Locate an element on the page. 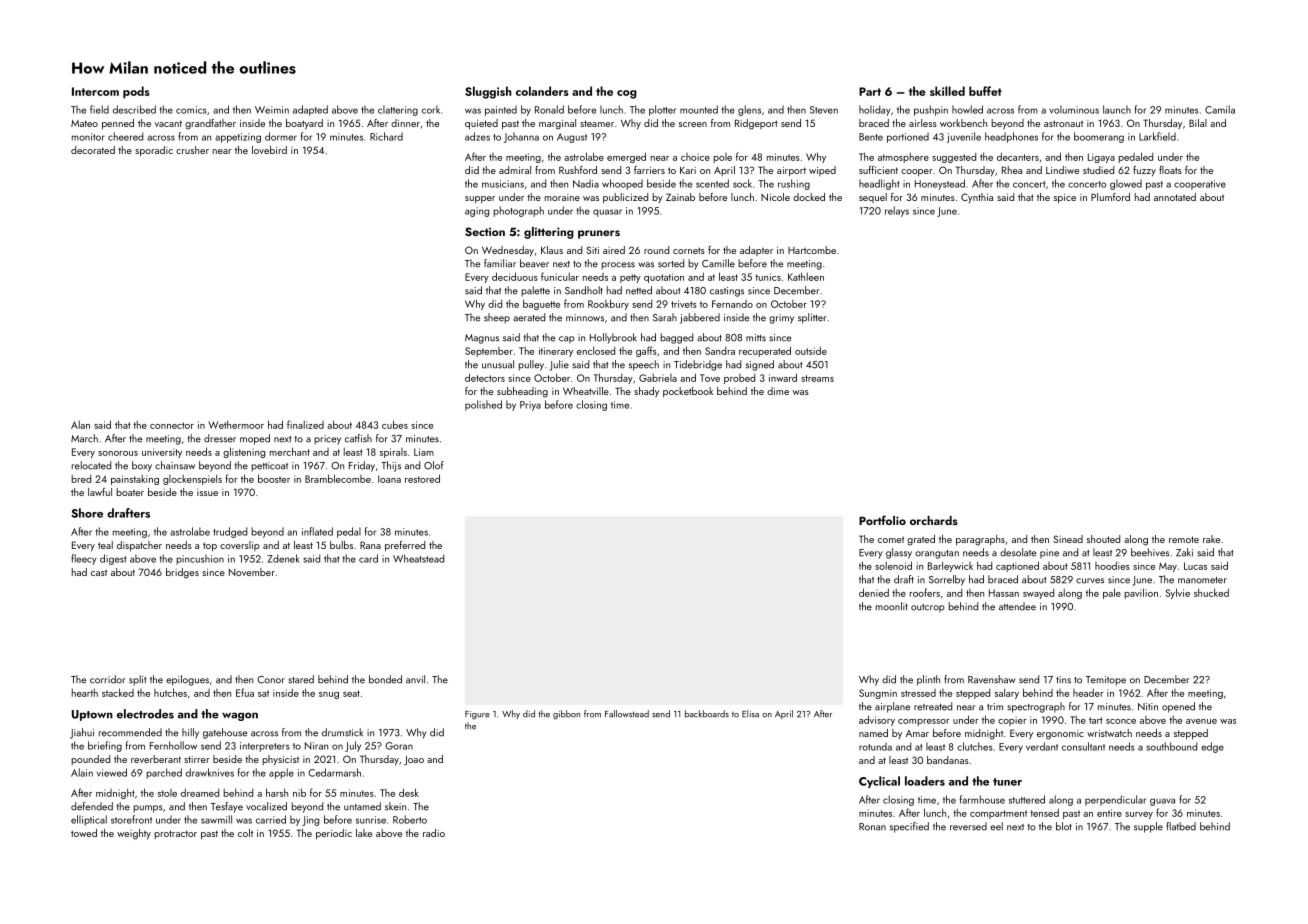  towed is located at coordinates (84, 833).
